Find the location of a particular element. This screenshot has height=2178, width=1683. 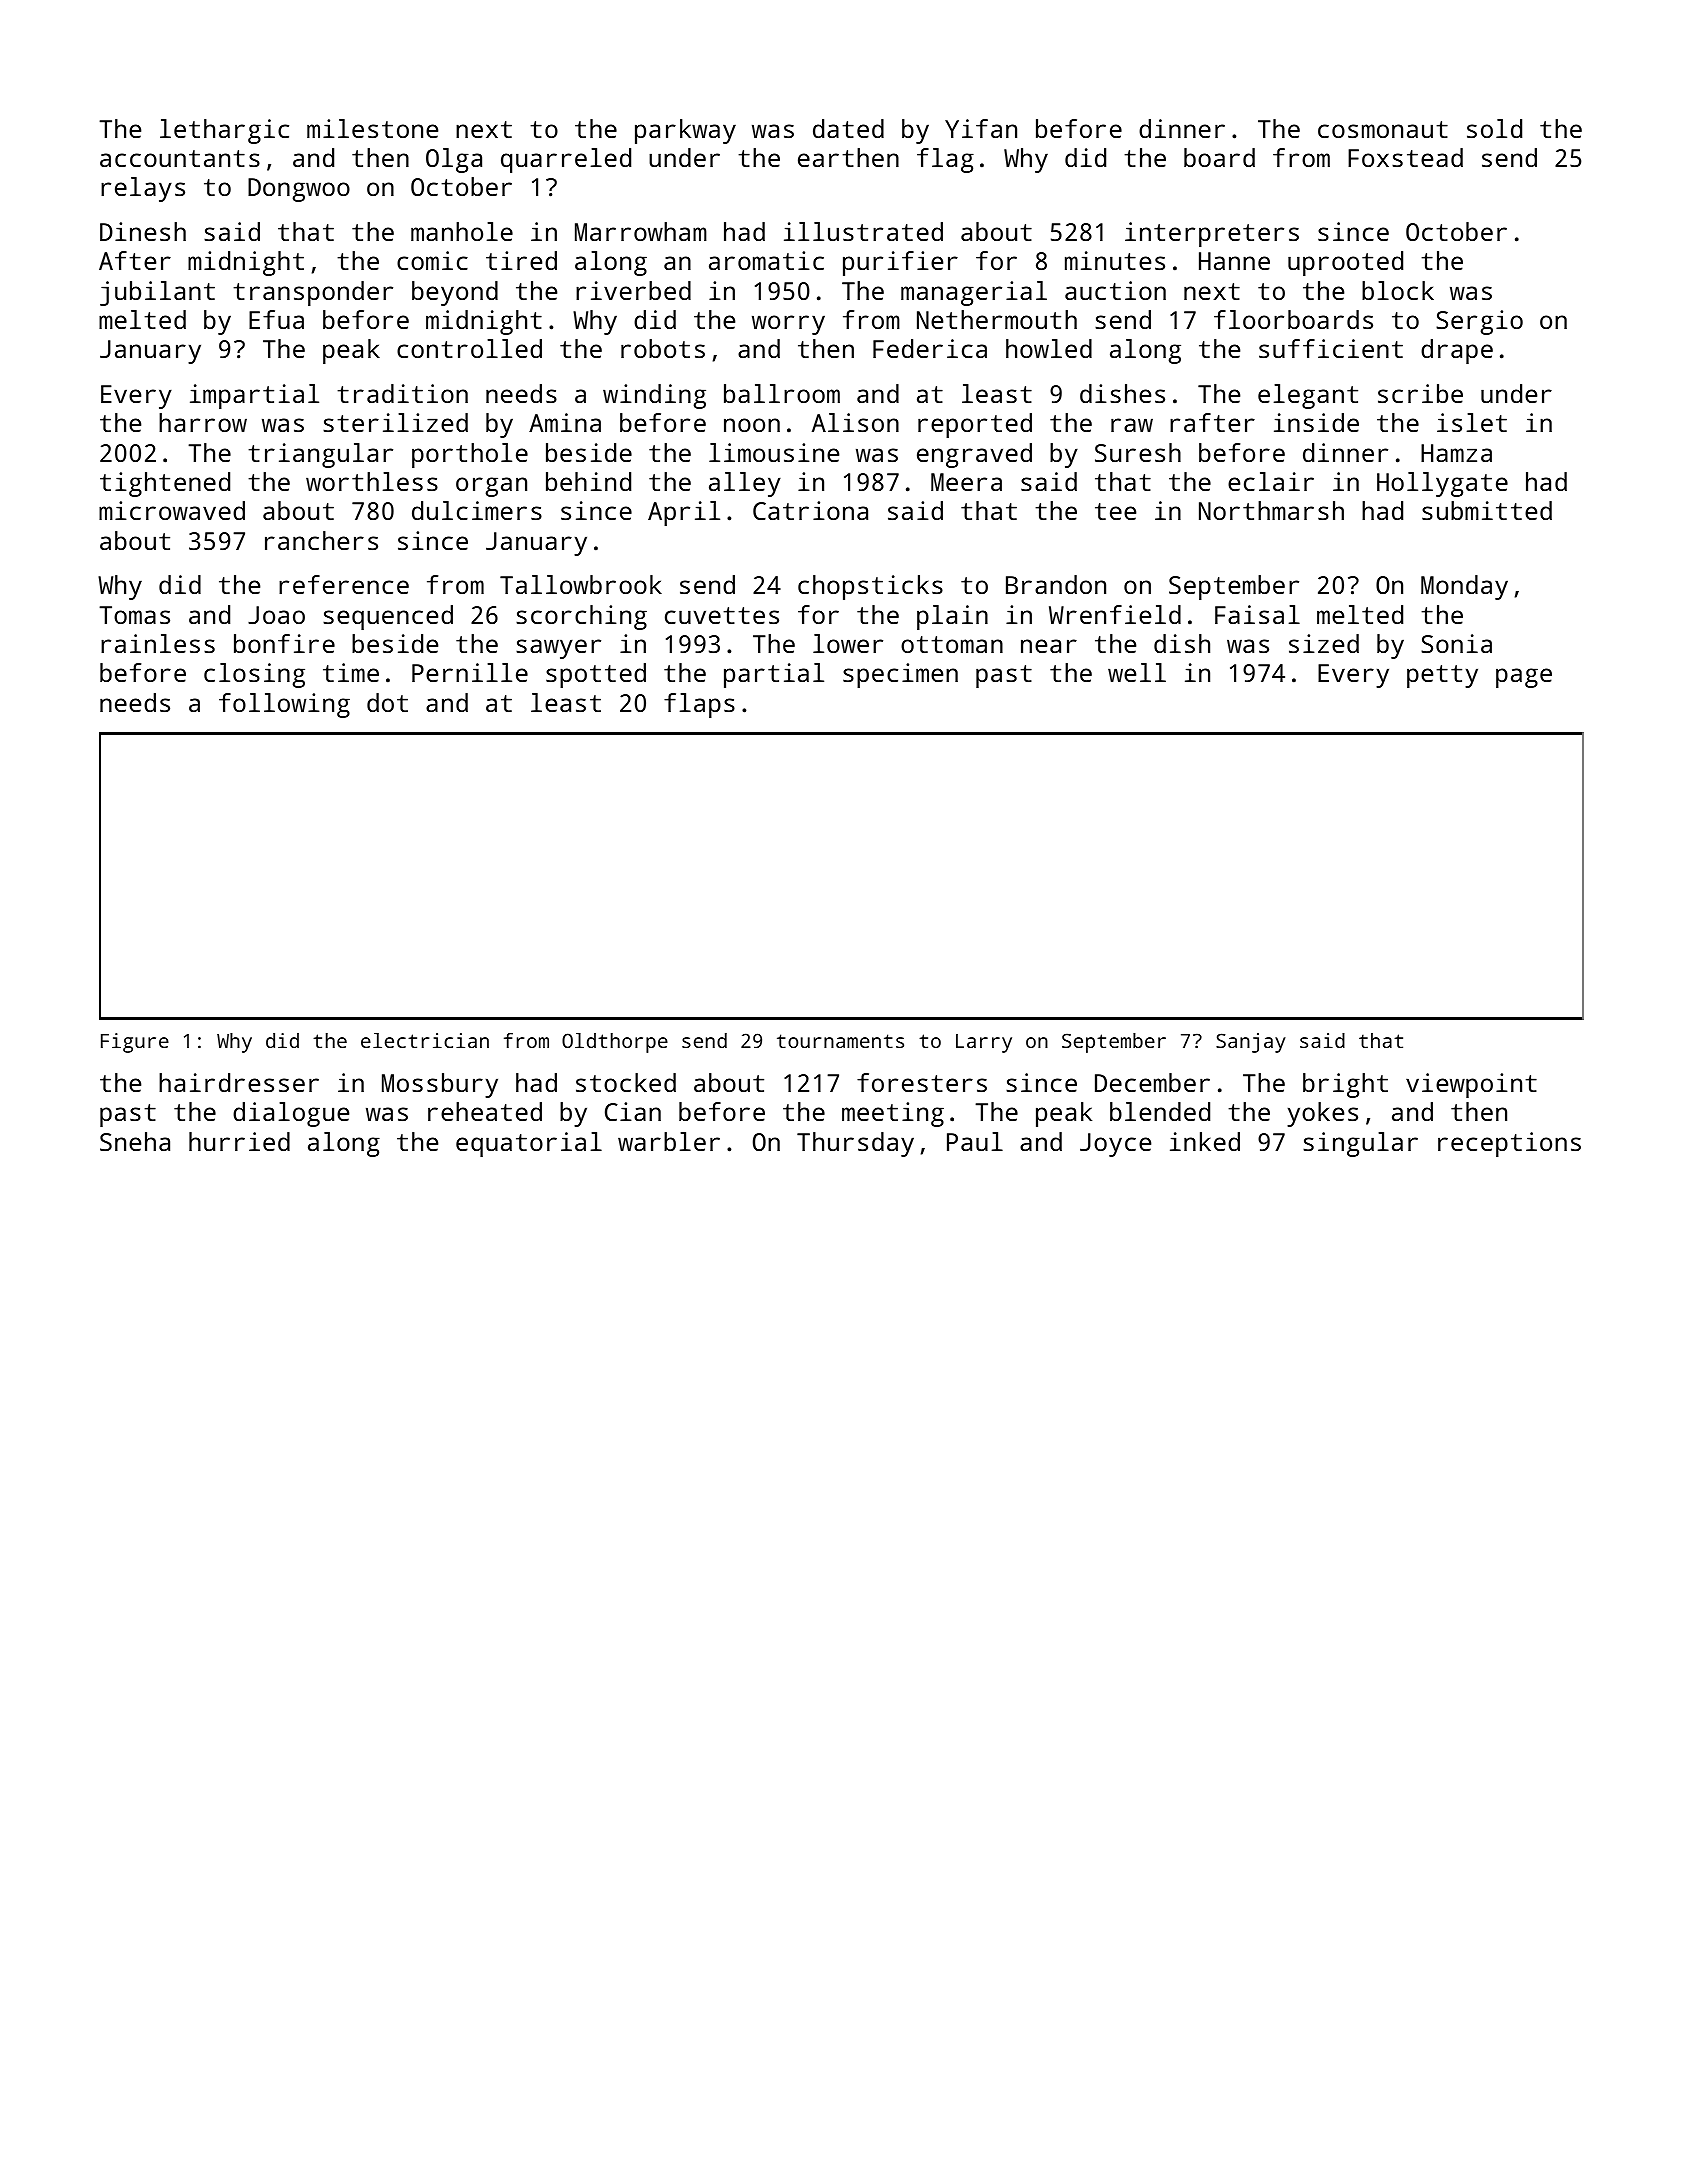

accountants is located at coordinates (180, 158).
